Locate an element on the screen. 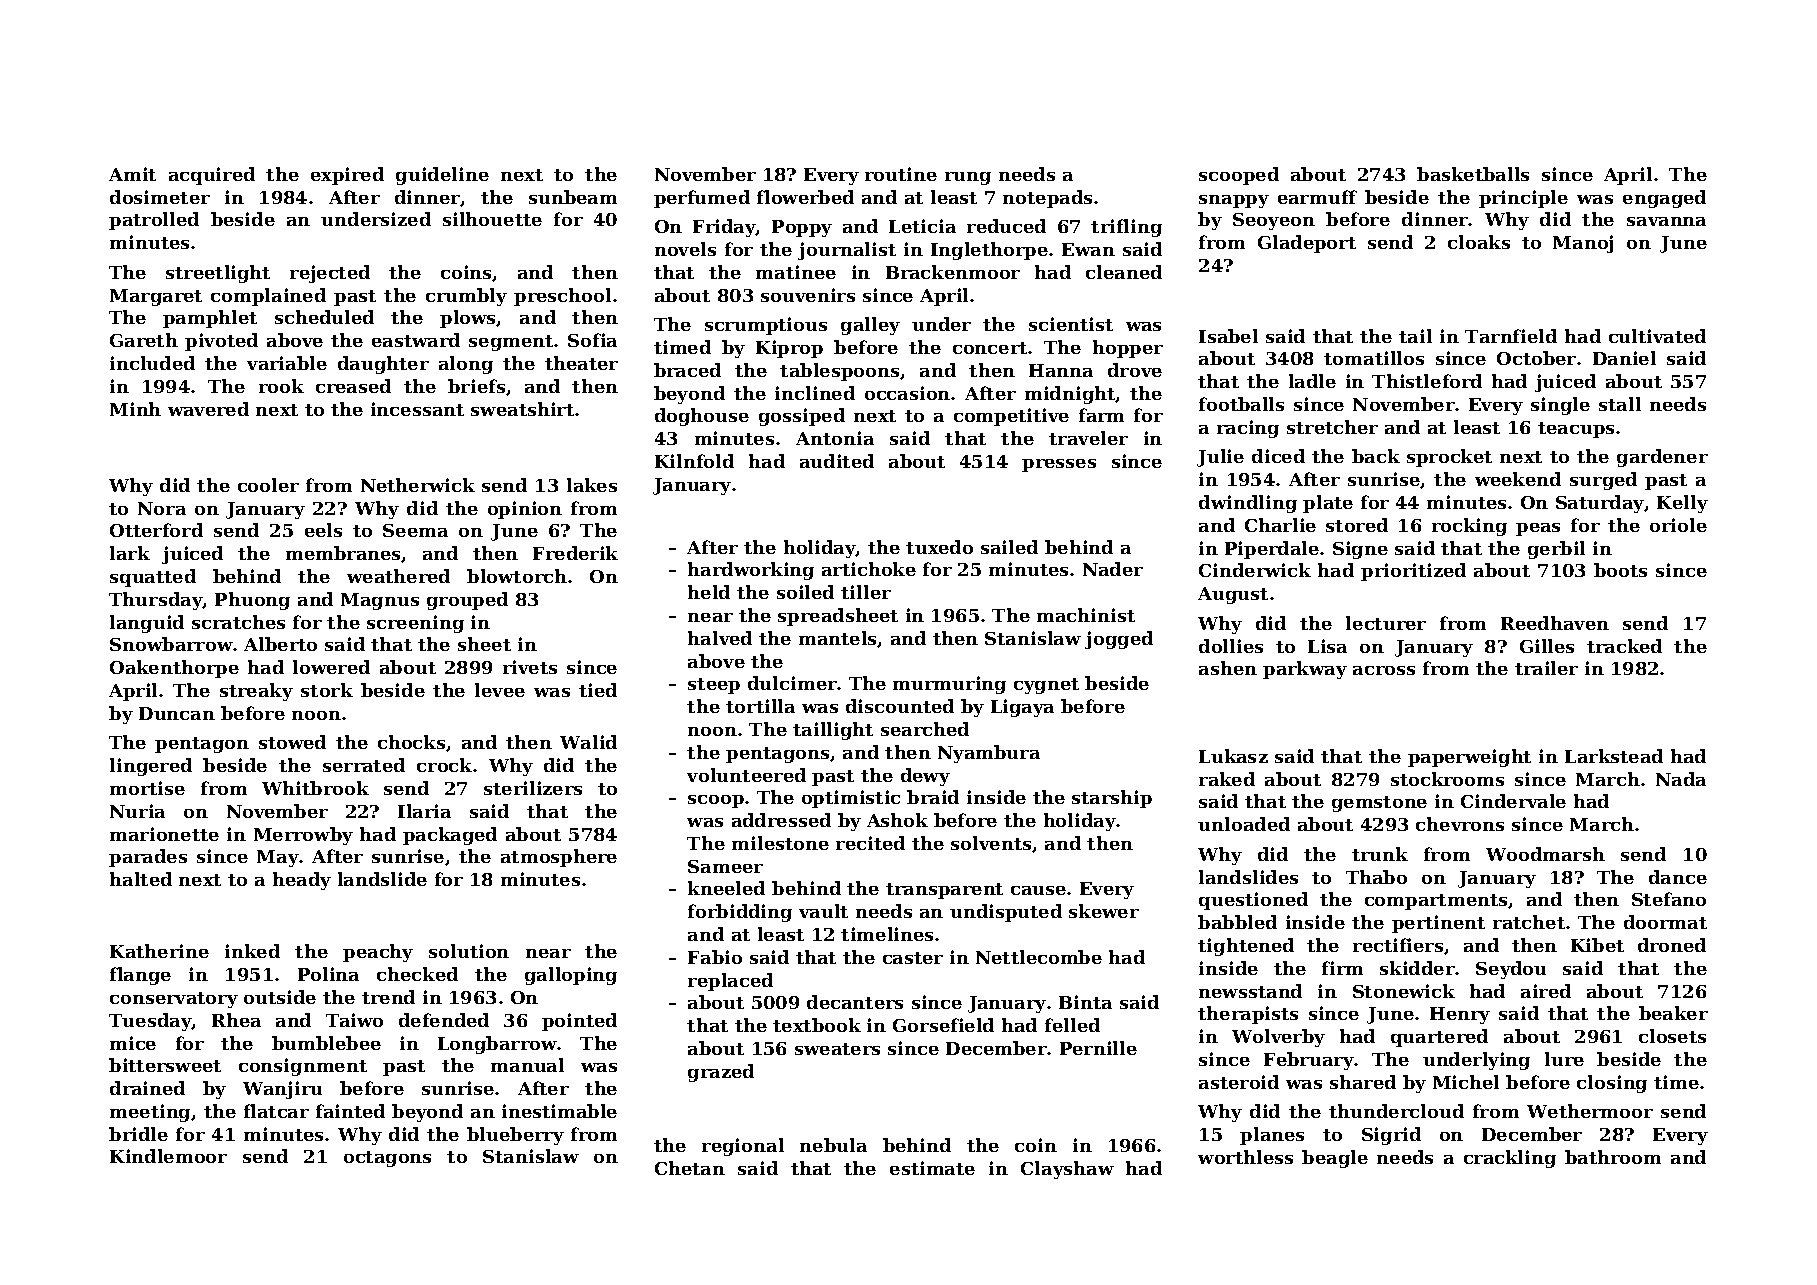 The width and height of the screenshot is (1817, 1285). boots is located at coordinates (1620, 570).
